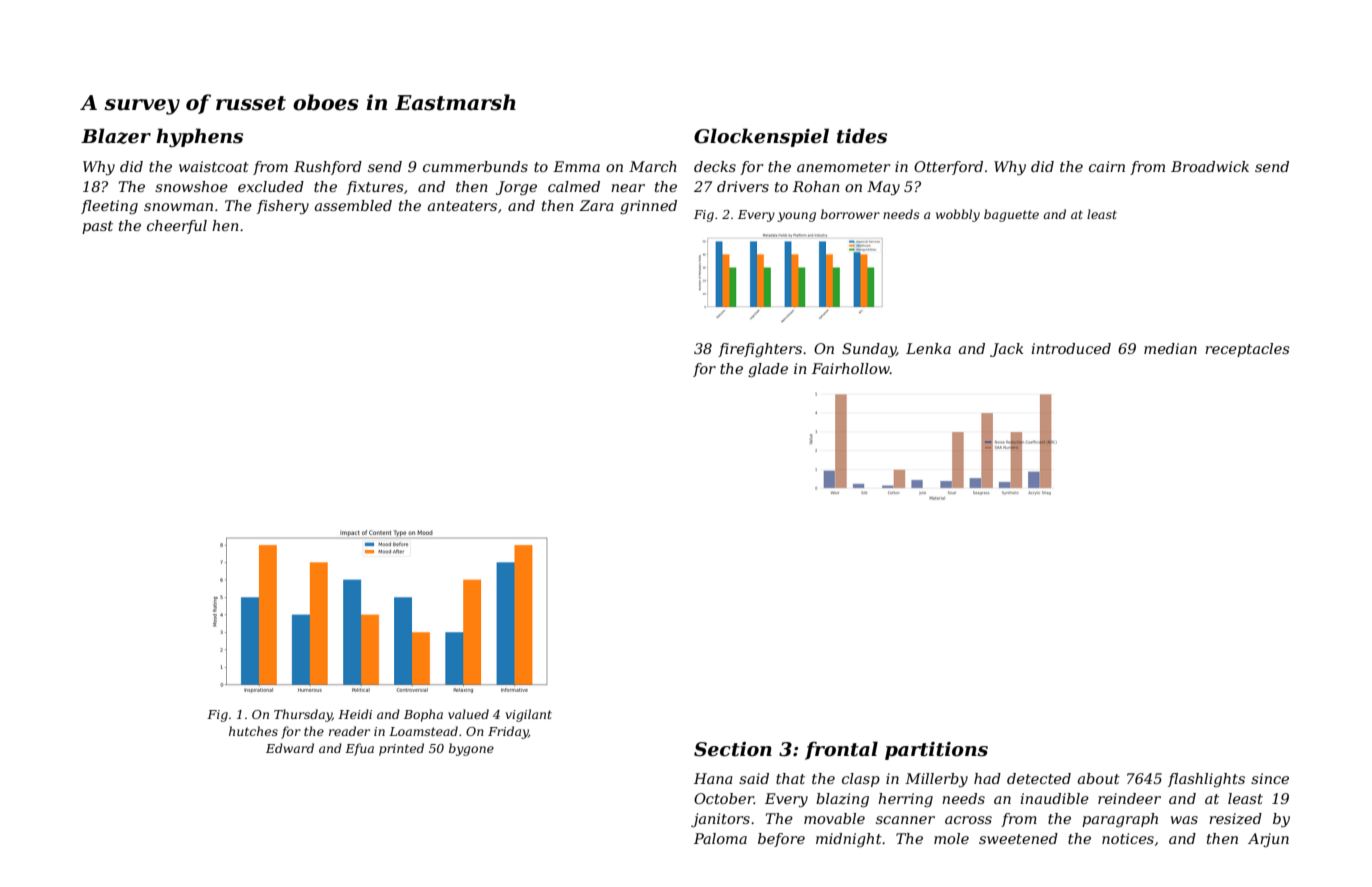  I want to click on past, so click(97, 227).
